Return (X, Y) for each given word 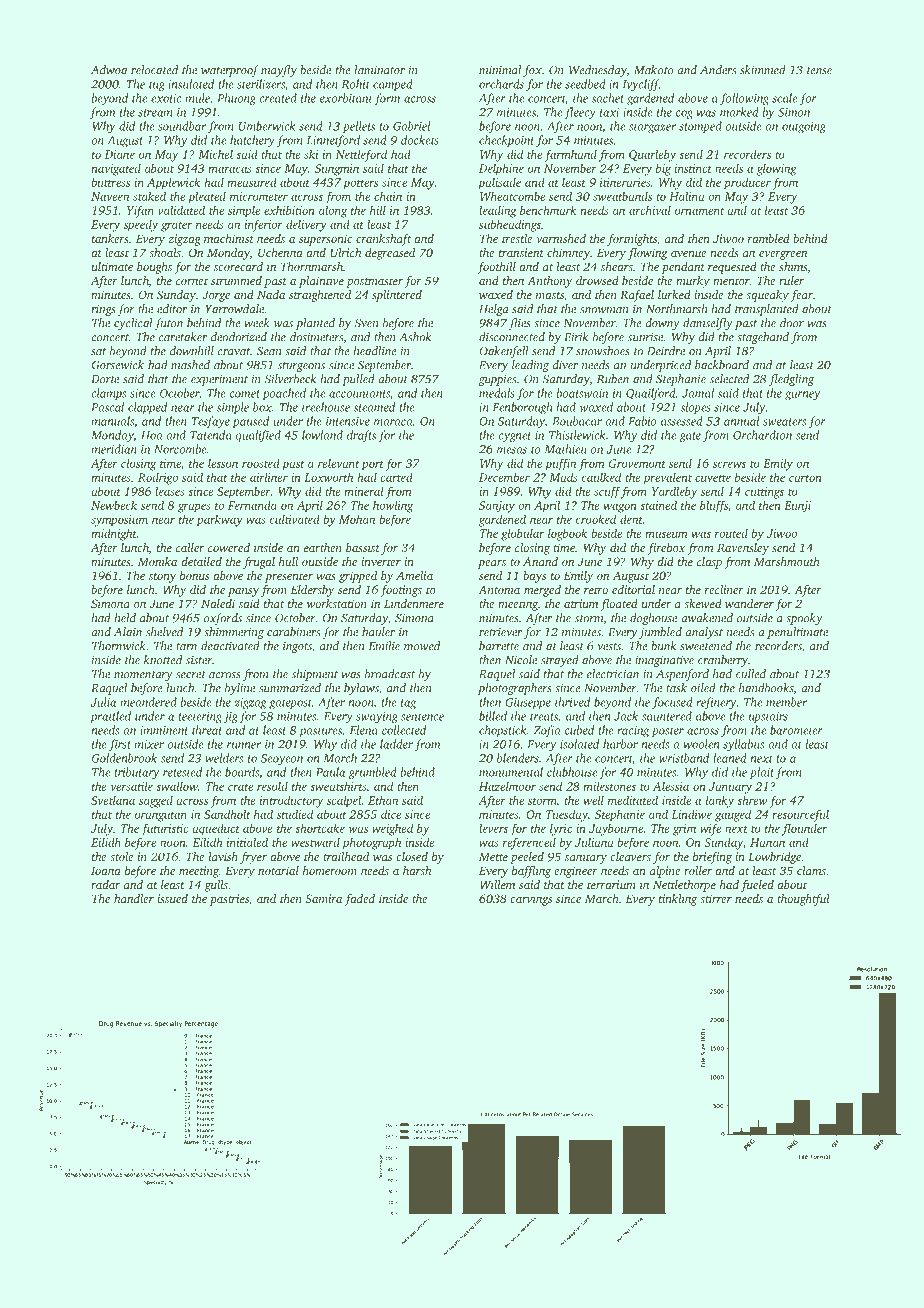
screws (729, 464)
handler (134, 898)
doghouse (653, 619)
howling (393, 506)
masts (550, 295)
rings (103, 310)
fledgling (791, 380)
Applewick (173, 183)
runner (244, 745)
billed (493, 716)
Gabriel (412, 126)
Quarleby (652, 155)
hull (288, 561)
